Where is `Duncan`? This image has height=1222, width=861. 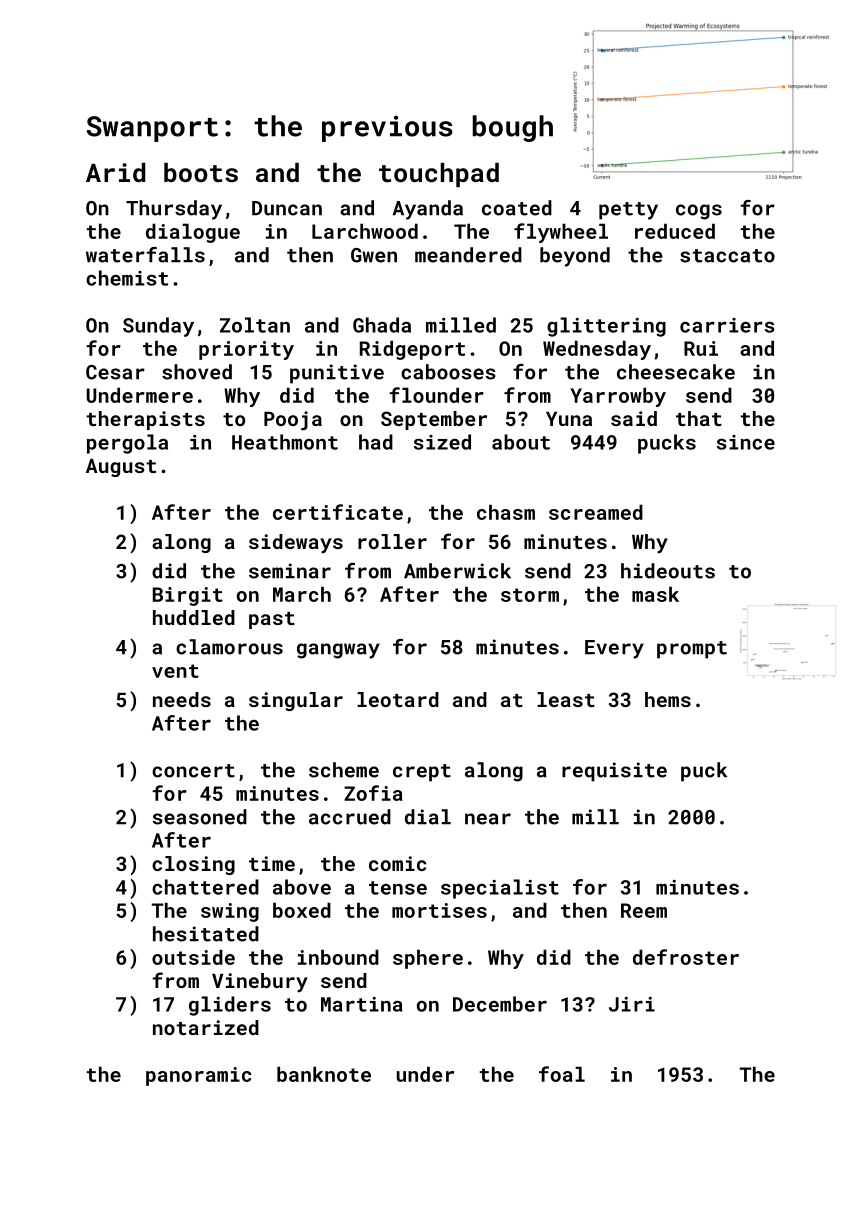
Duncan is located at coordinates (287, 208).
